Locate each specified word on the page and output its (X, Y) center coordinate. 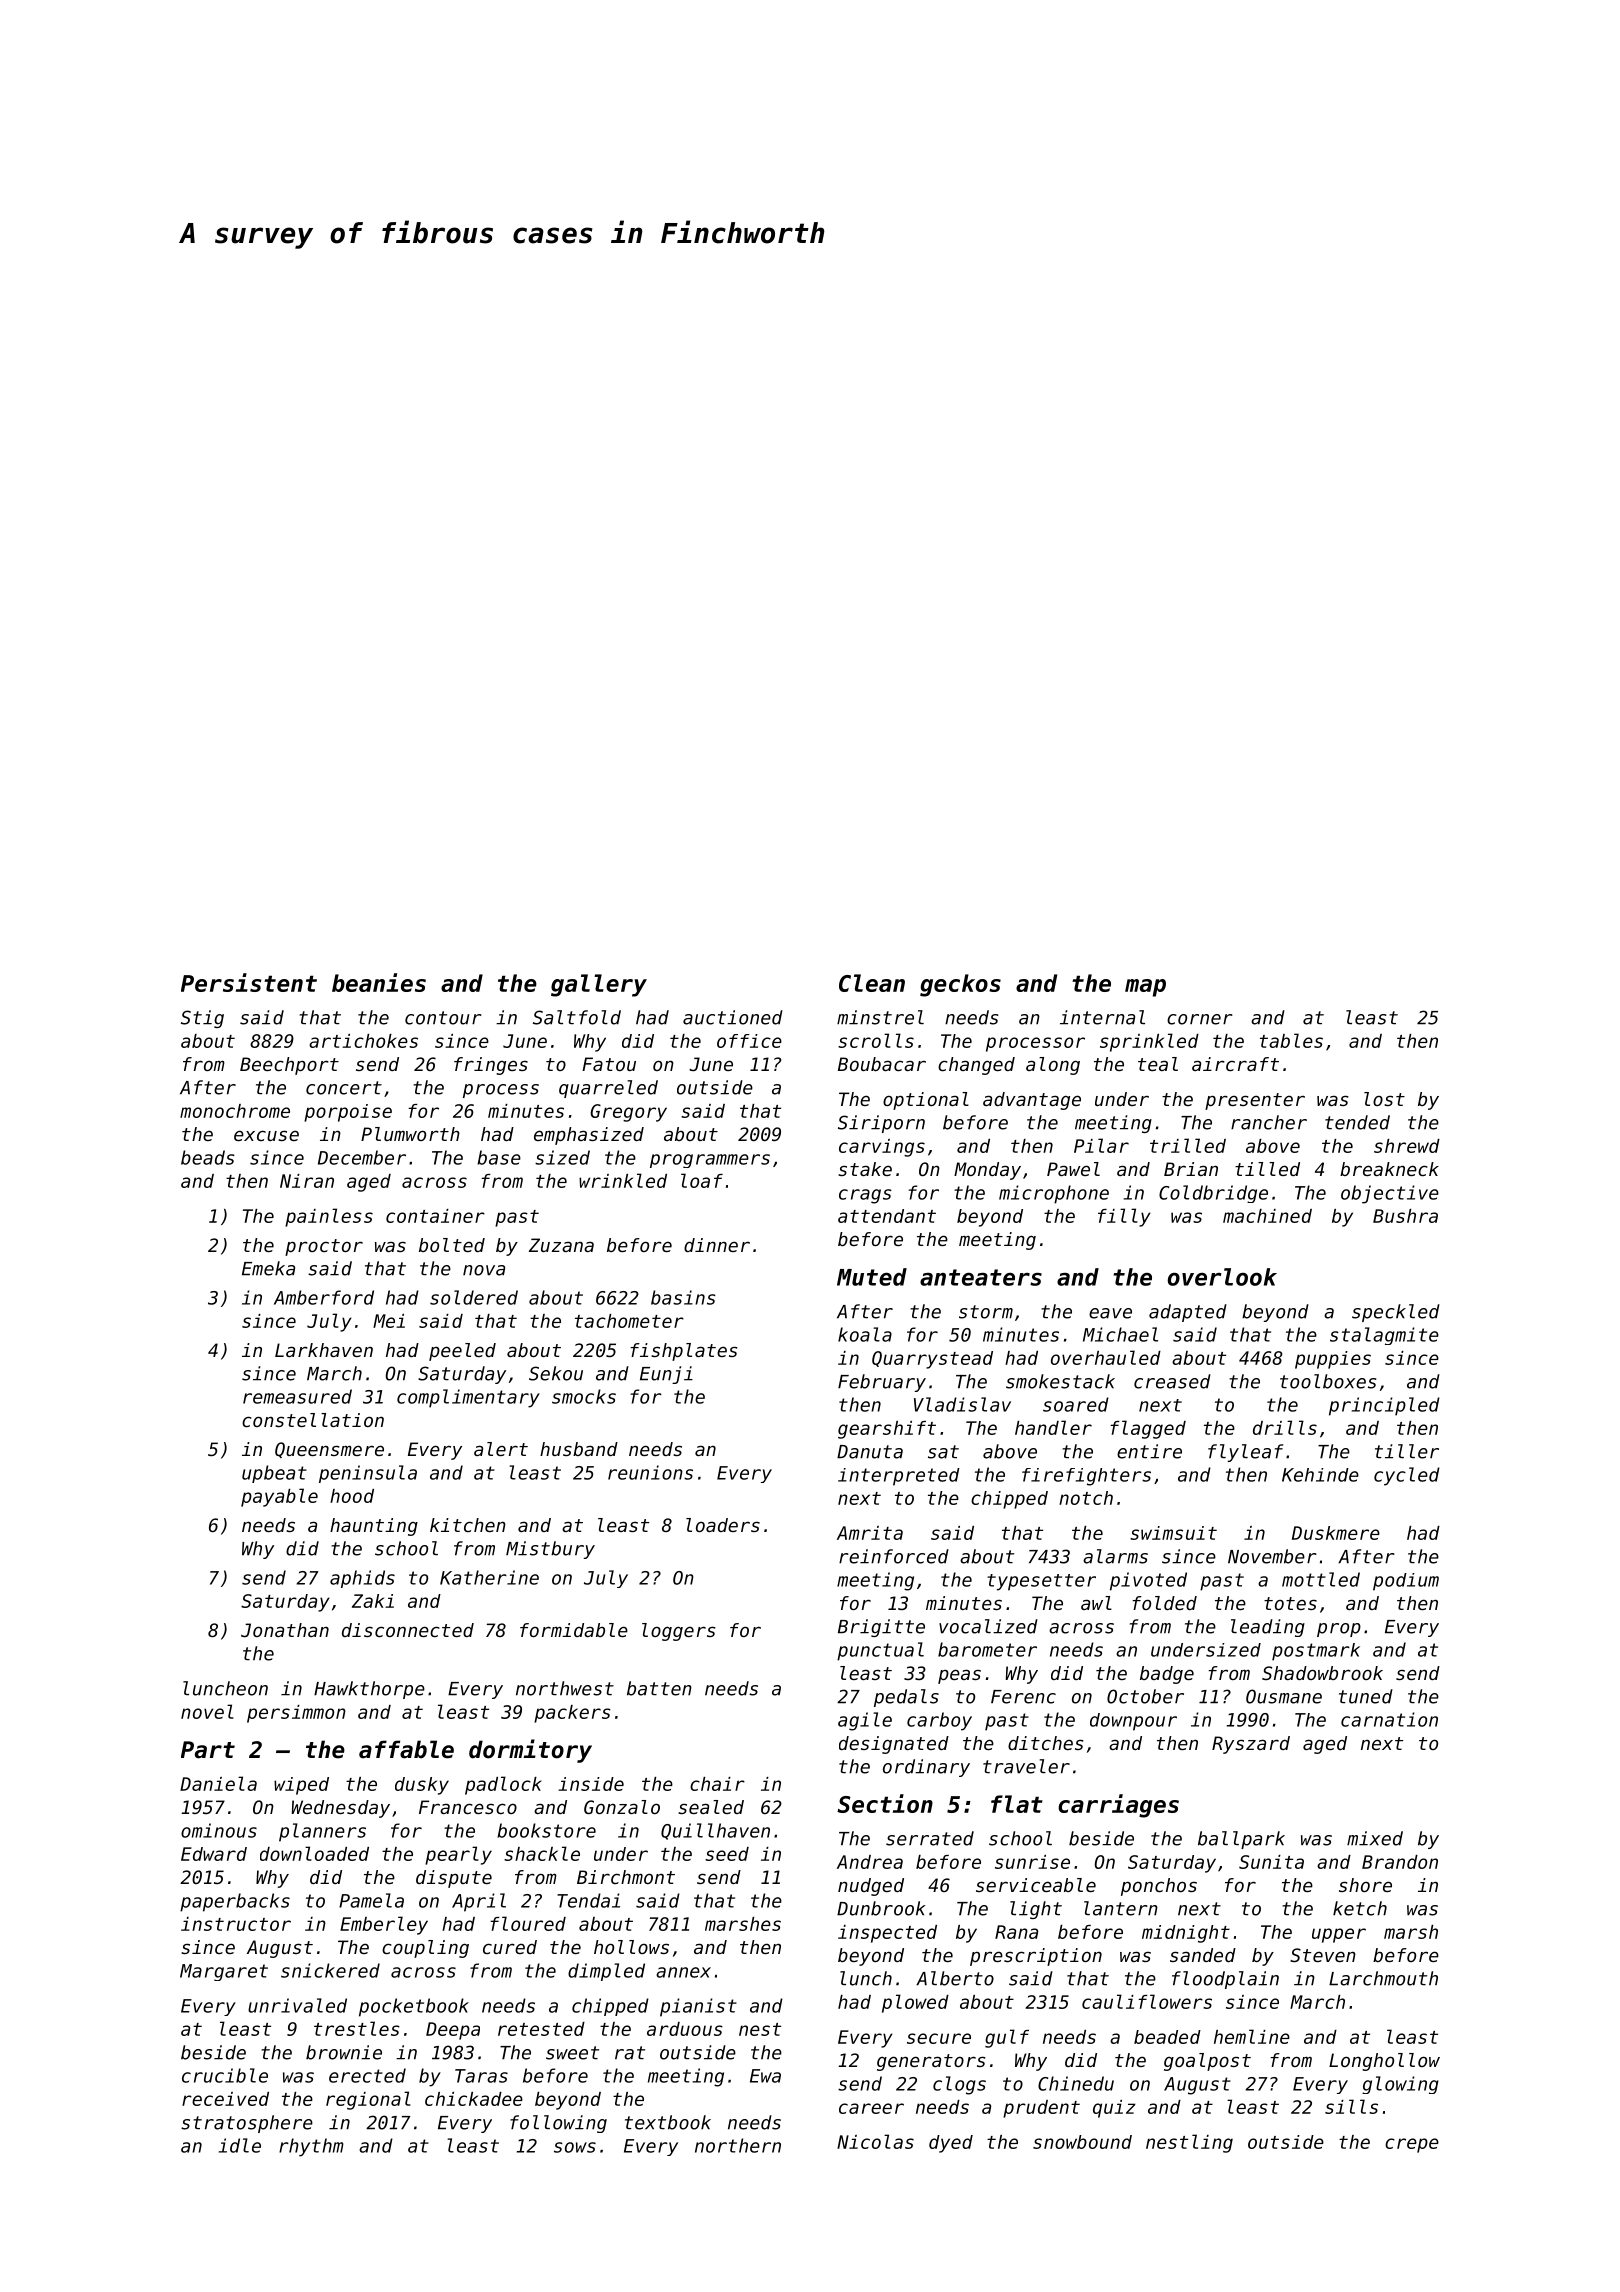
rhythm (311, 2147)
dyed (951, 2144)
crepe (1412, 2145)
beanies (379, 982)
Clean (872, 983)
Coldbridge (1213, 1194)
